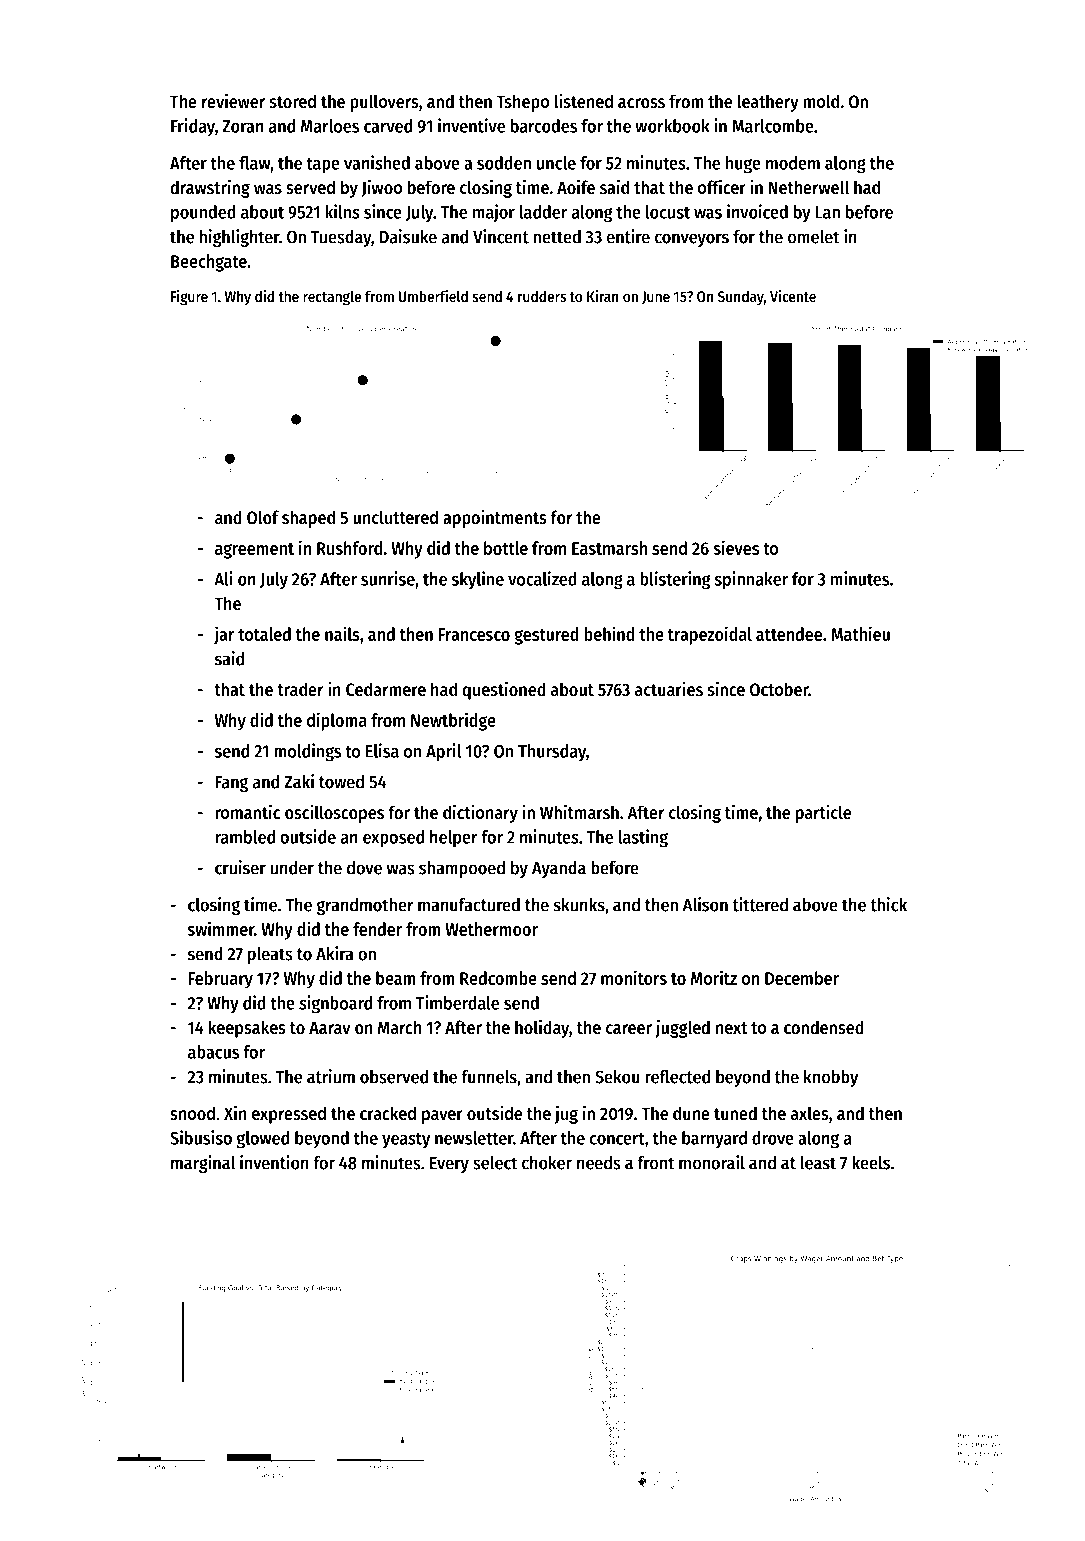  I want to click on Newtbridge, so click(453, 721).
